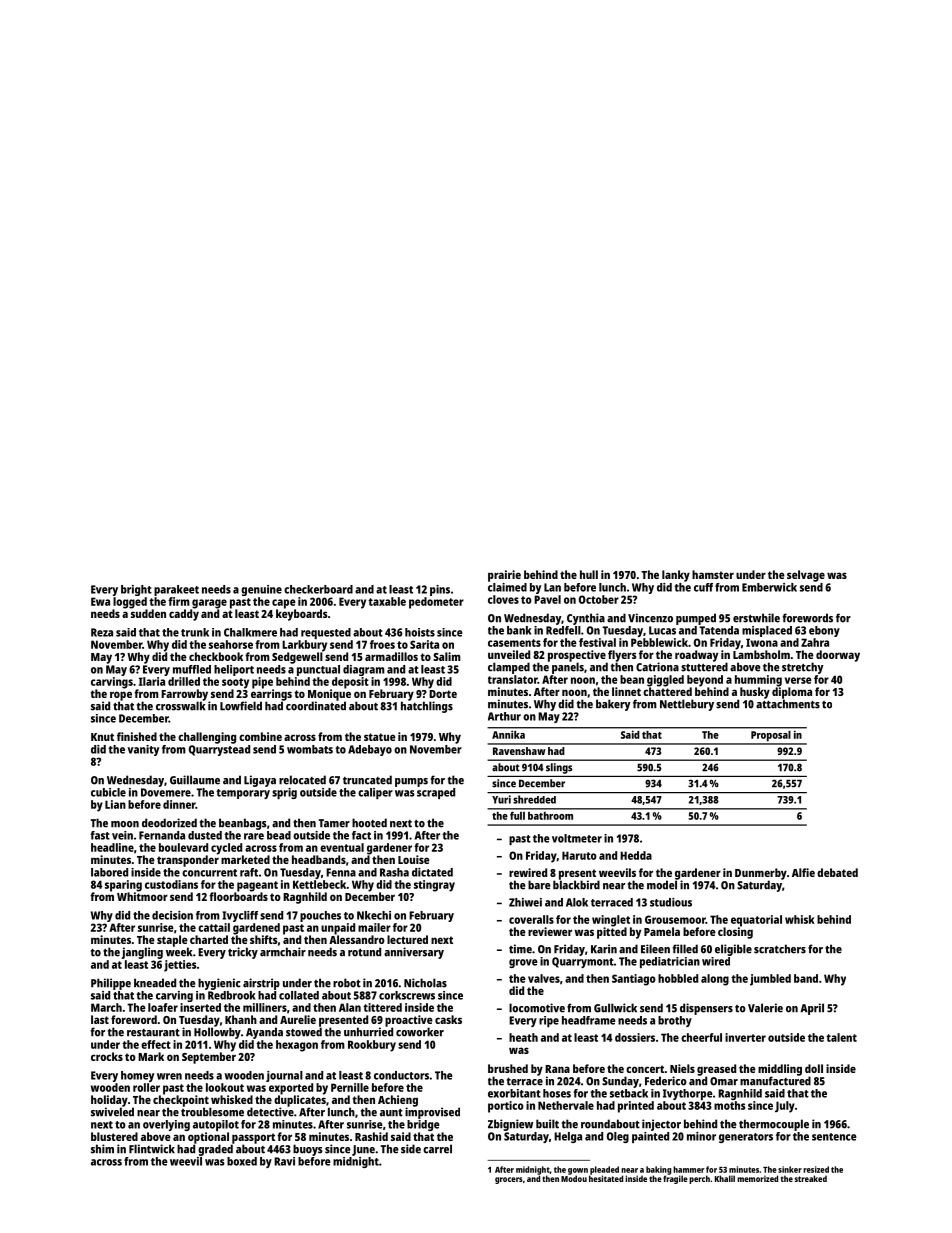  Describe the element at coordinates (509, 1180) in the image. I see `grocers` at that location.
